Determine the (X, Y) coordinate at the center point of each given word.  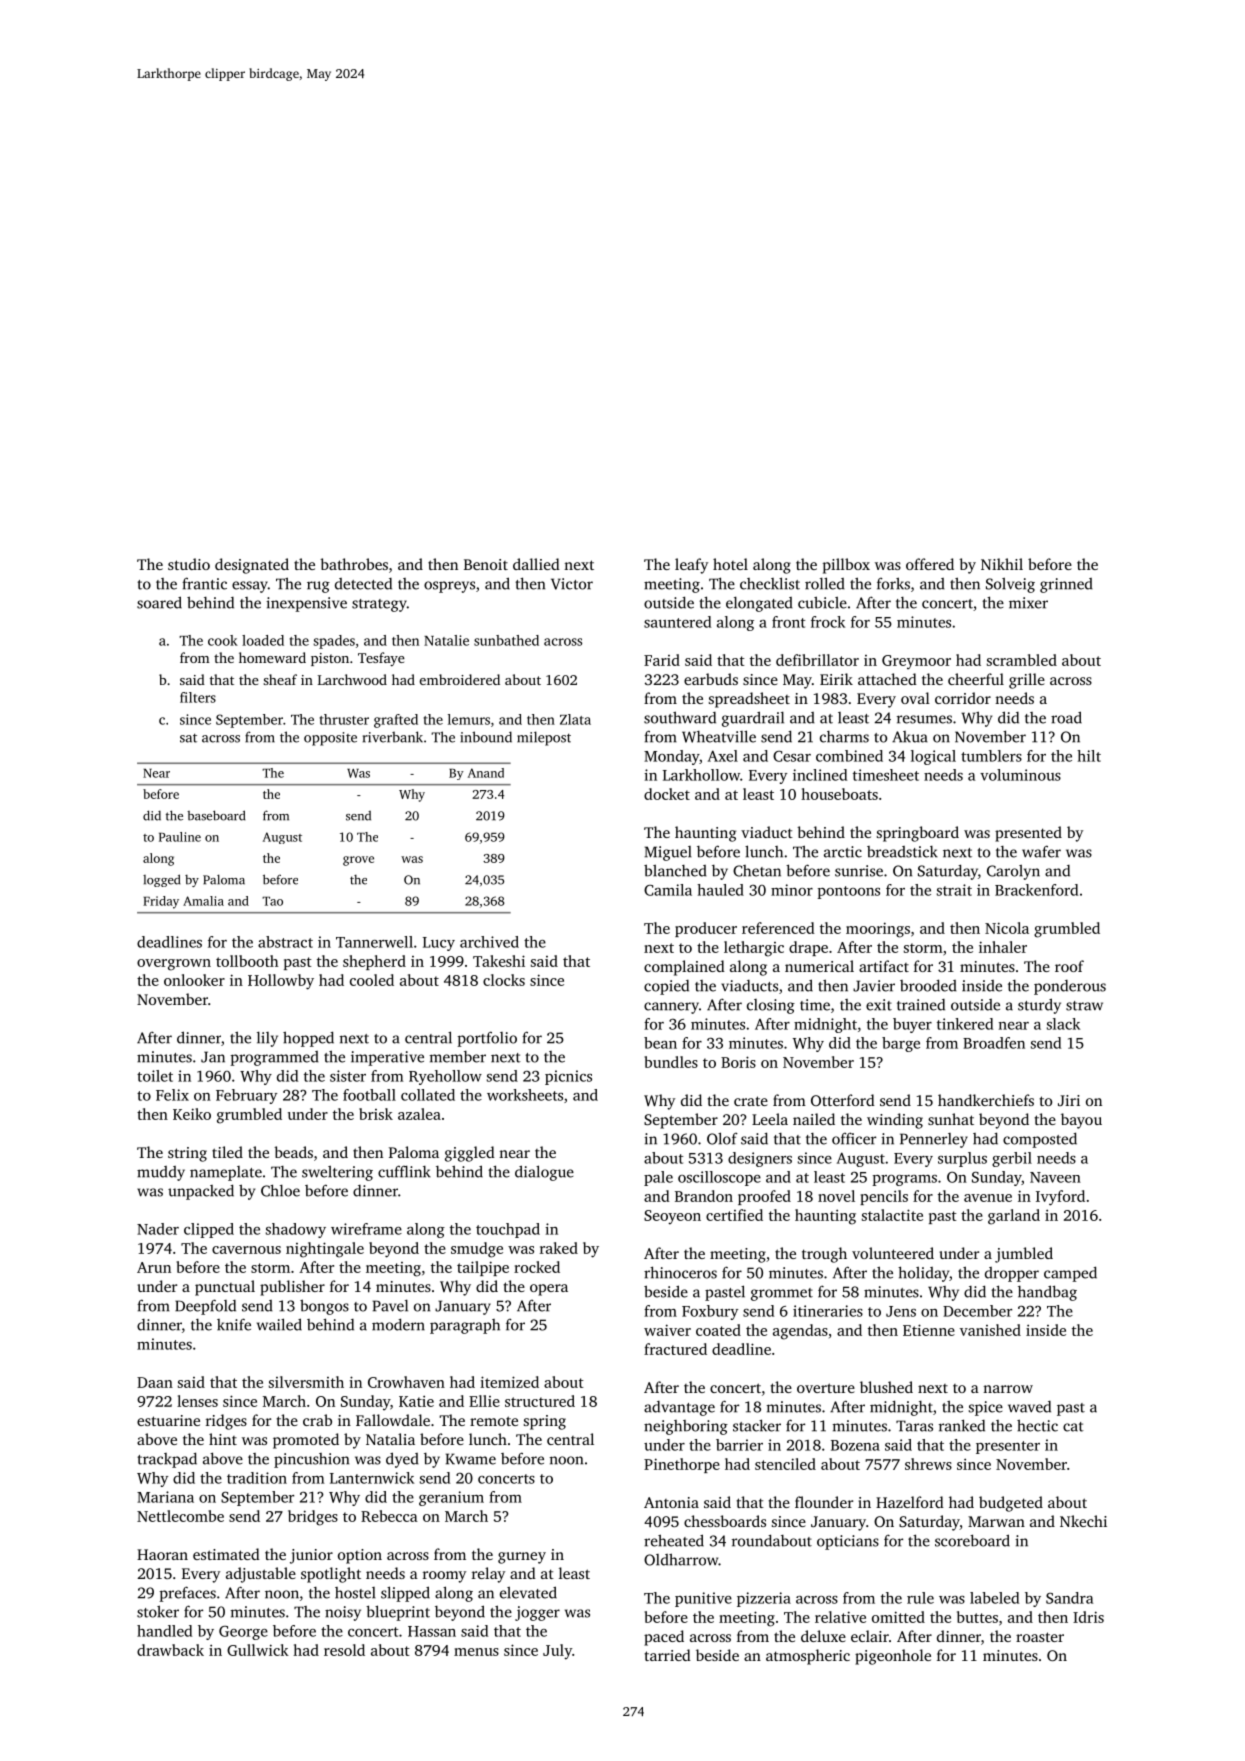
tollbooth (247, 961)
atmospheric (808, 1657)
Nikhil (1002, 564)
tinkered (965, 1024)
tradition (257, 1478)
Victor (572, 584)
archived (489, 942)
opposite (330, 739)
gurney (522, 1558)
